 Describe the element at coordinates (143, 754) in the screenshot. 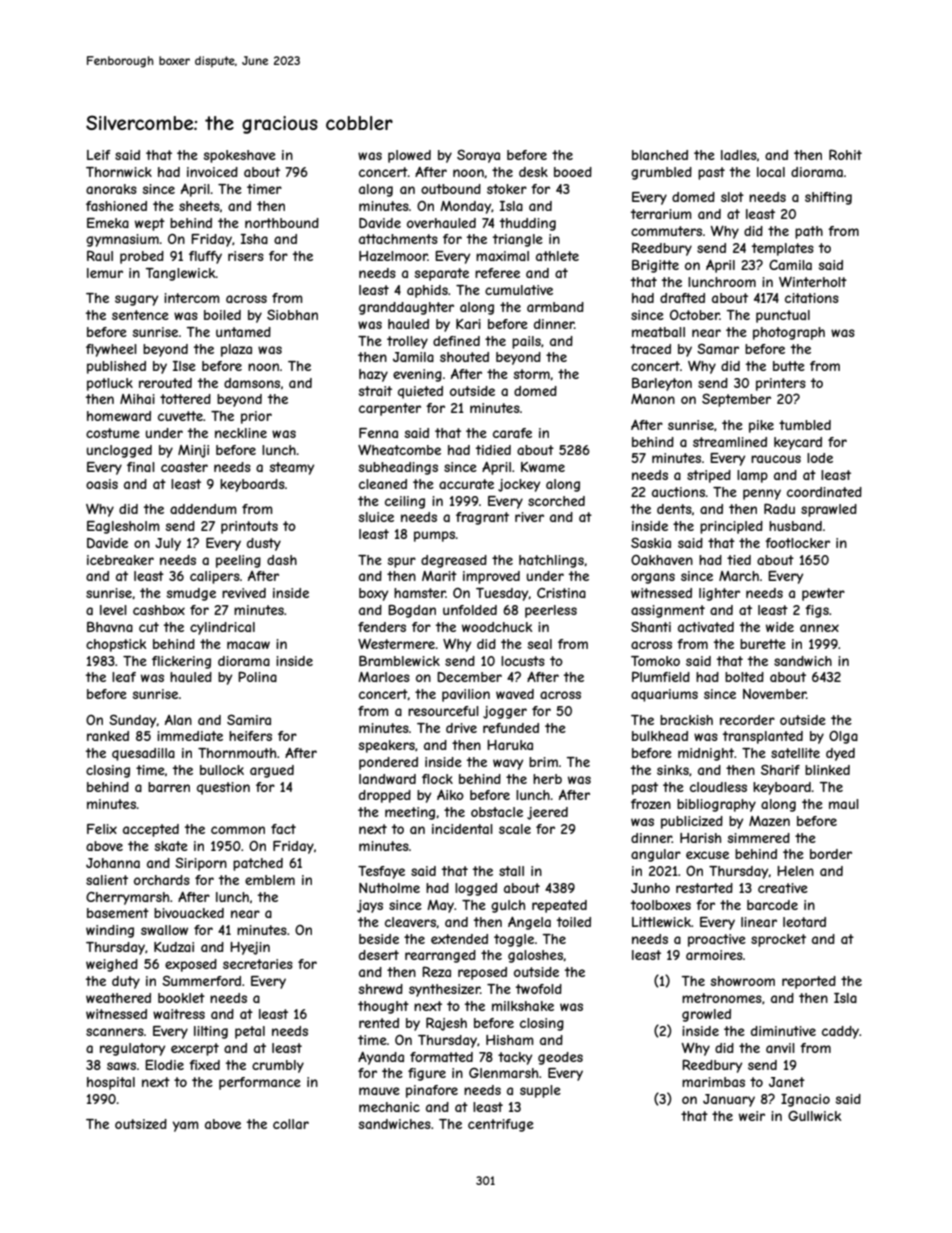

I see `quesadilla` at that location.
